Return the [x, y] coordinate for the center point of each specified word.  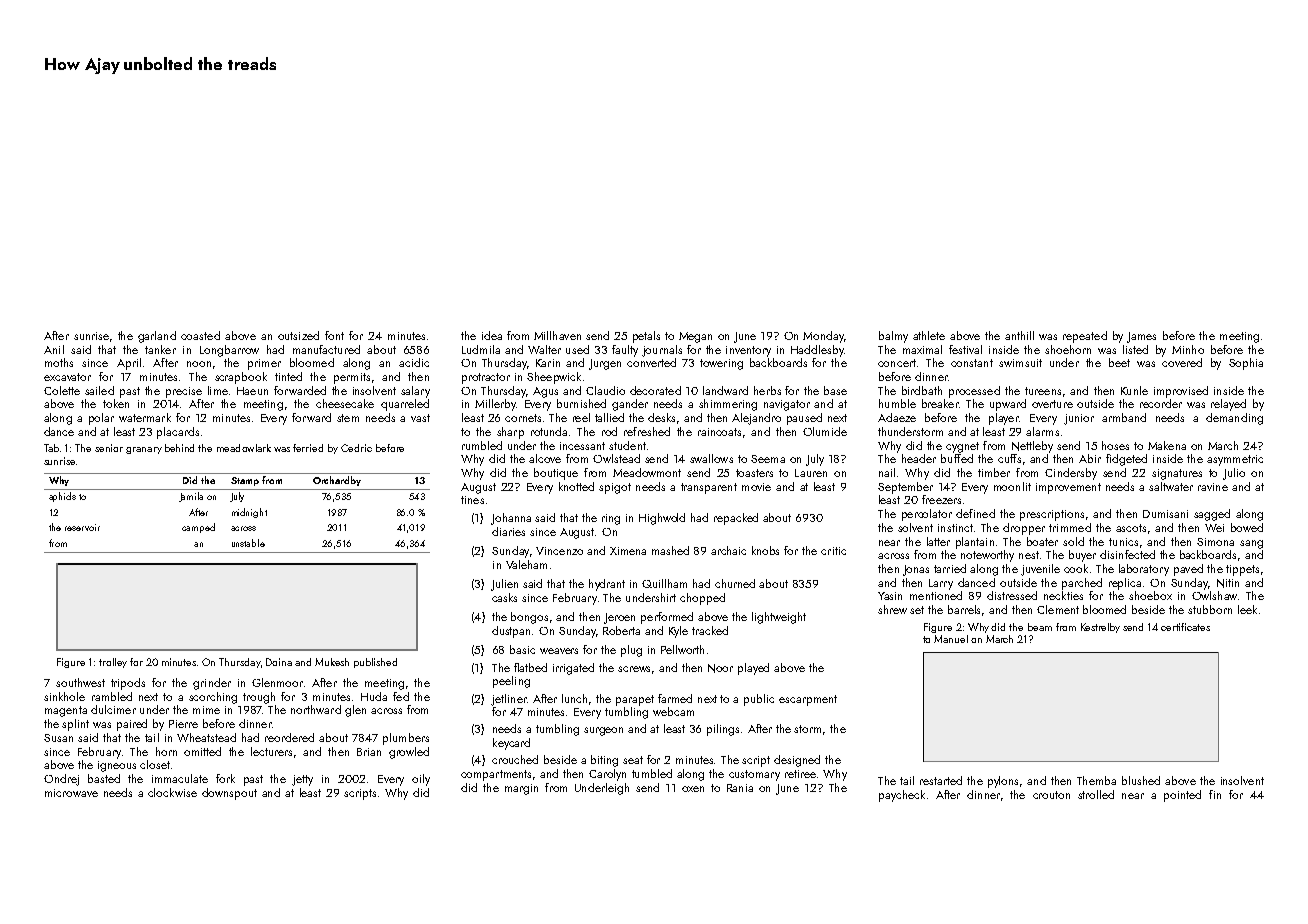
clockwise [172, 792]
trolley [113, 663]
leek [1247, 609]
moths [59, 362]
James [1141, 337]
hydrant [607, 585]
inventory [748, 351]
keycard [511, 744]
